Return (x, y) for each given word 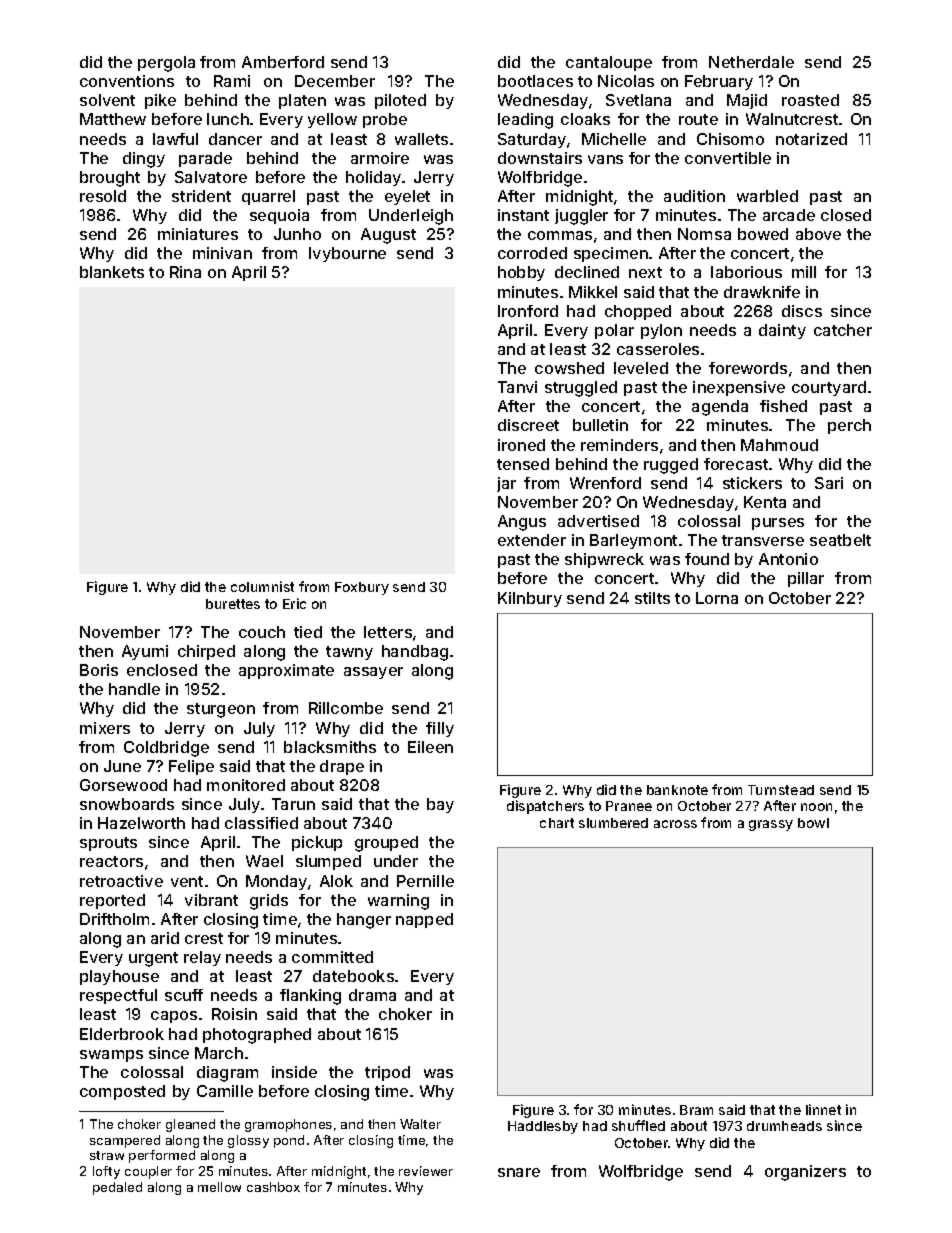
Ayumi (145, 652)
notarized (811, 139)
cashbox (273, 1187)
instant (523, 215)
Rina (185, 272)
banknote (677, 790)
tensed (523, 464)
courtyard (829, 388)
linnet (823, 1109)
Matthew (113, 119)
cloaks (585, 119)
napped (424, 920)
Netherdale (751, 62)
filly (440, 729)
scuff (184, 995)
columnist (262, 586)
